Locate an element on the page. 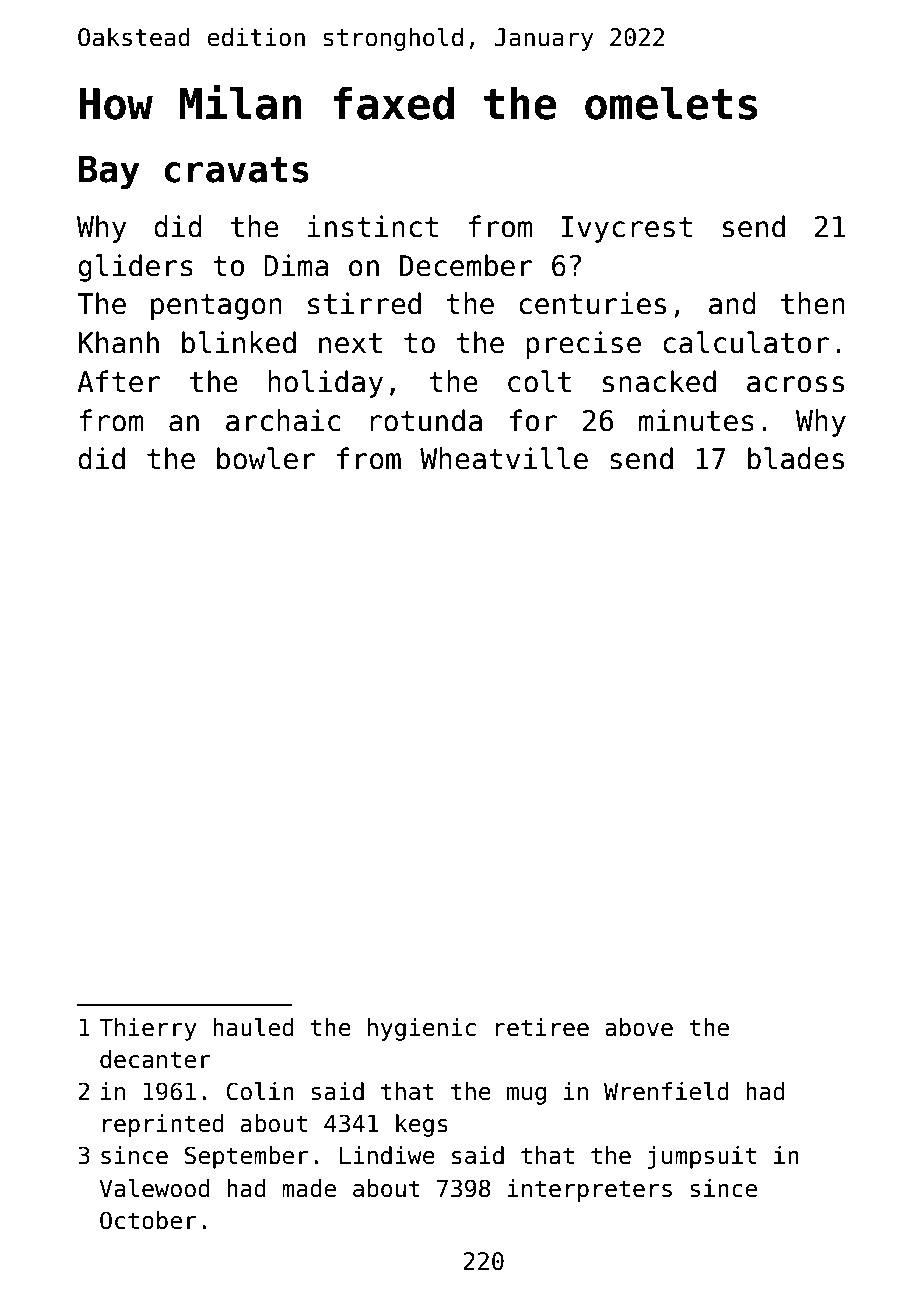 Image resolution: width=924 pixels, height=1311 pixels. instinct is located at coordinates (372, 226).
